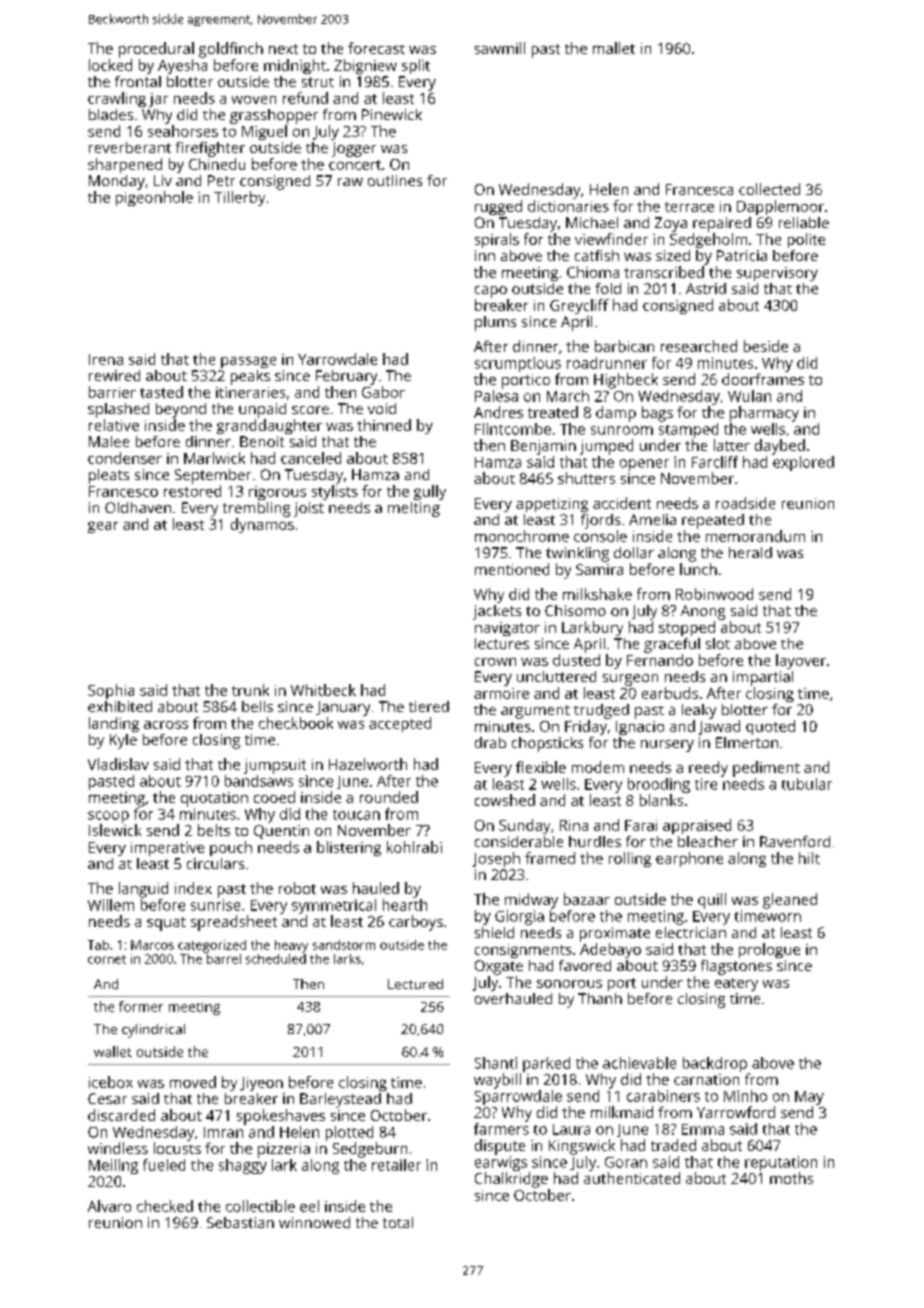  Describe the element at coordinates (505, 800) in the document. I see `cowshed` at that location.
